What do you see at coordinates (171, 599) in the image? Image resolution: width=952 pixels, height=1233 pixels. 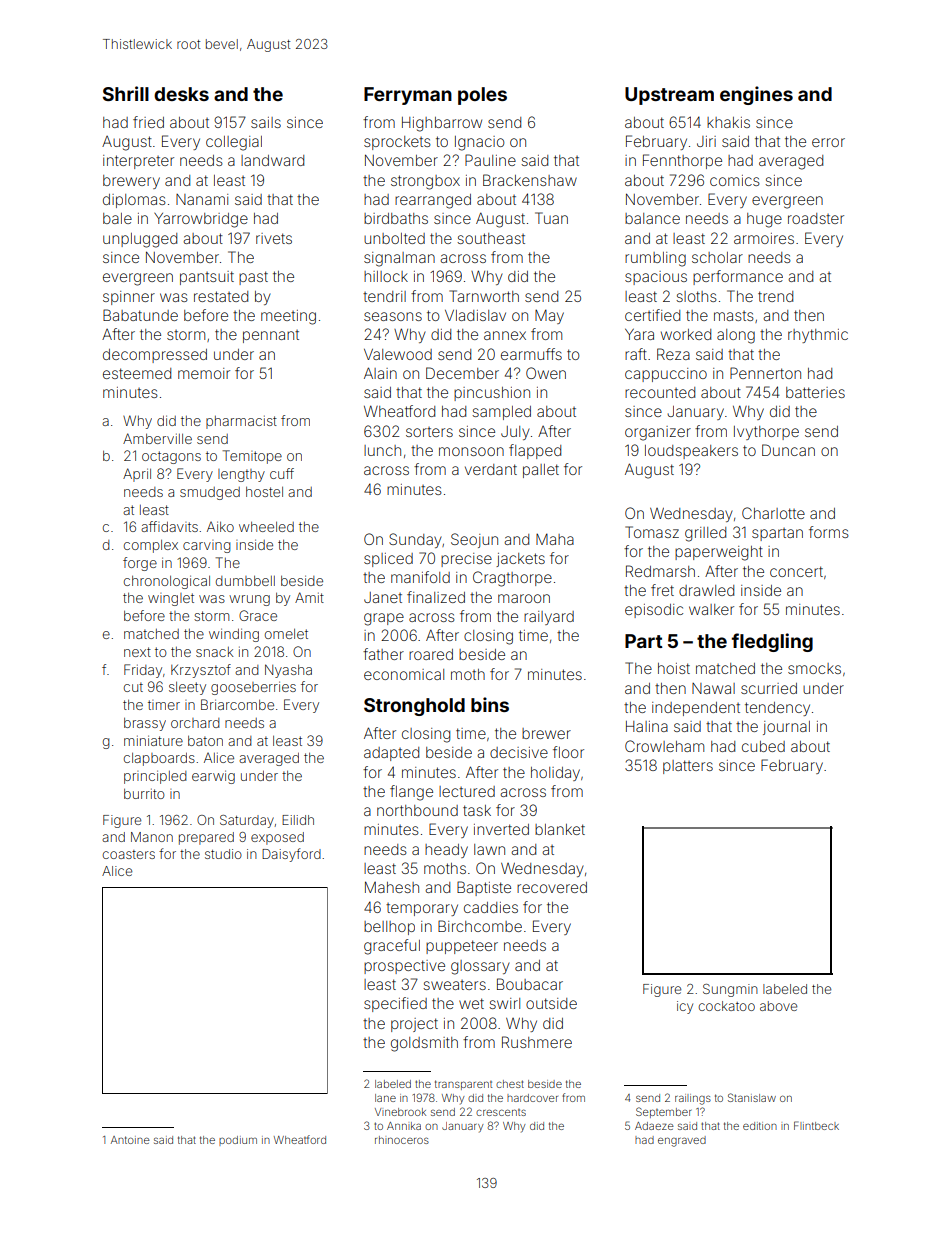 I see `winglet` at bounding box center [171, 599].
